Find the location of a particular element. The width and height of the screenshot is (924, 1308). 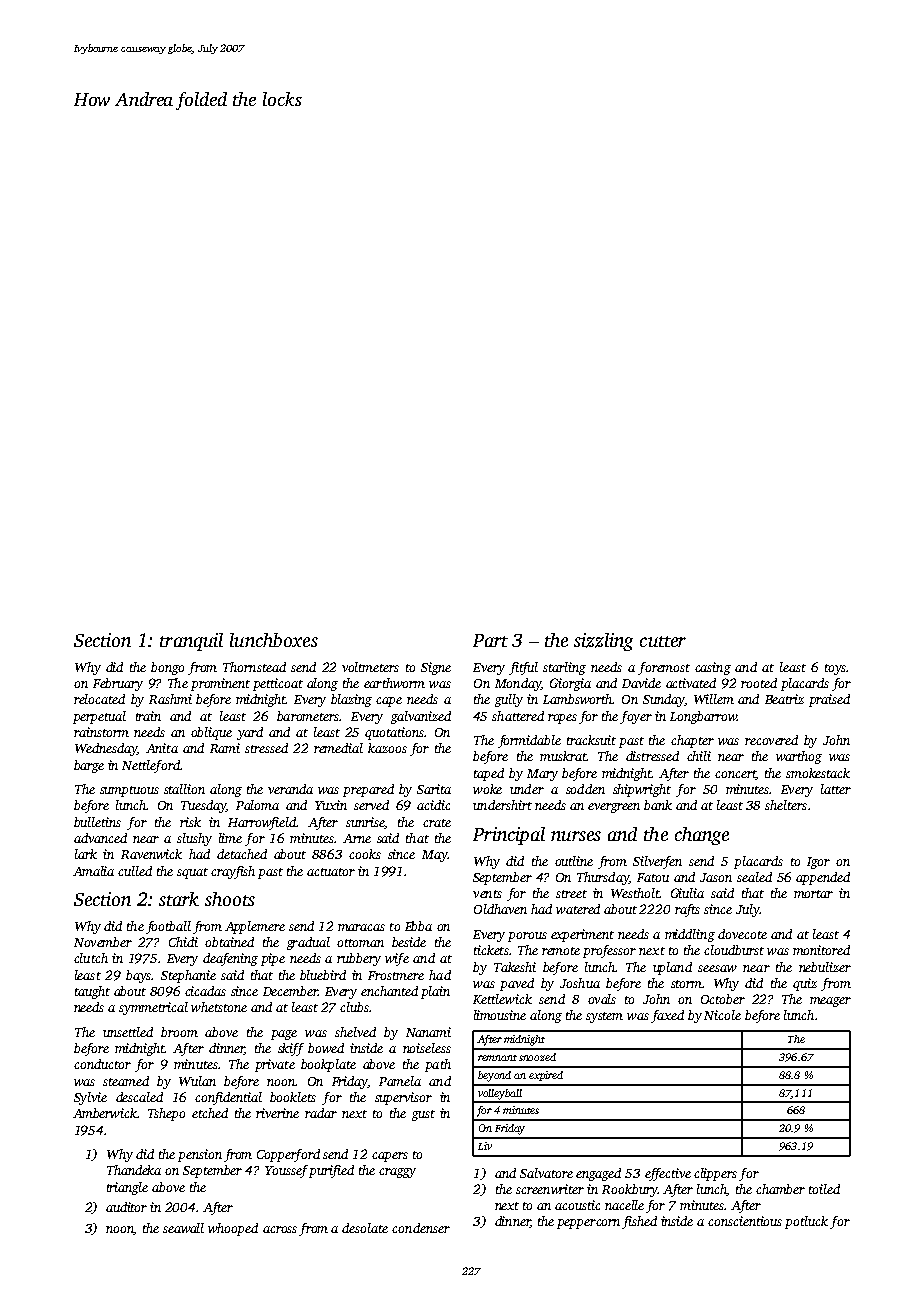

clutch is located at coordinates (91, 958).
